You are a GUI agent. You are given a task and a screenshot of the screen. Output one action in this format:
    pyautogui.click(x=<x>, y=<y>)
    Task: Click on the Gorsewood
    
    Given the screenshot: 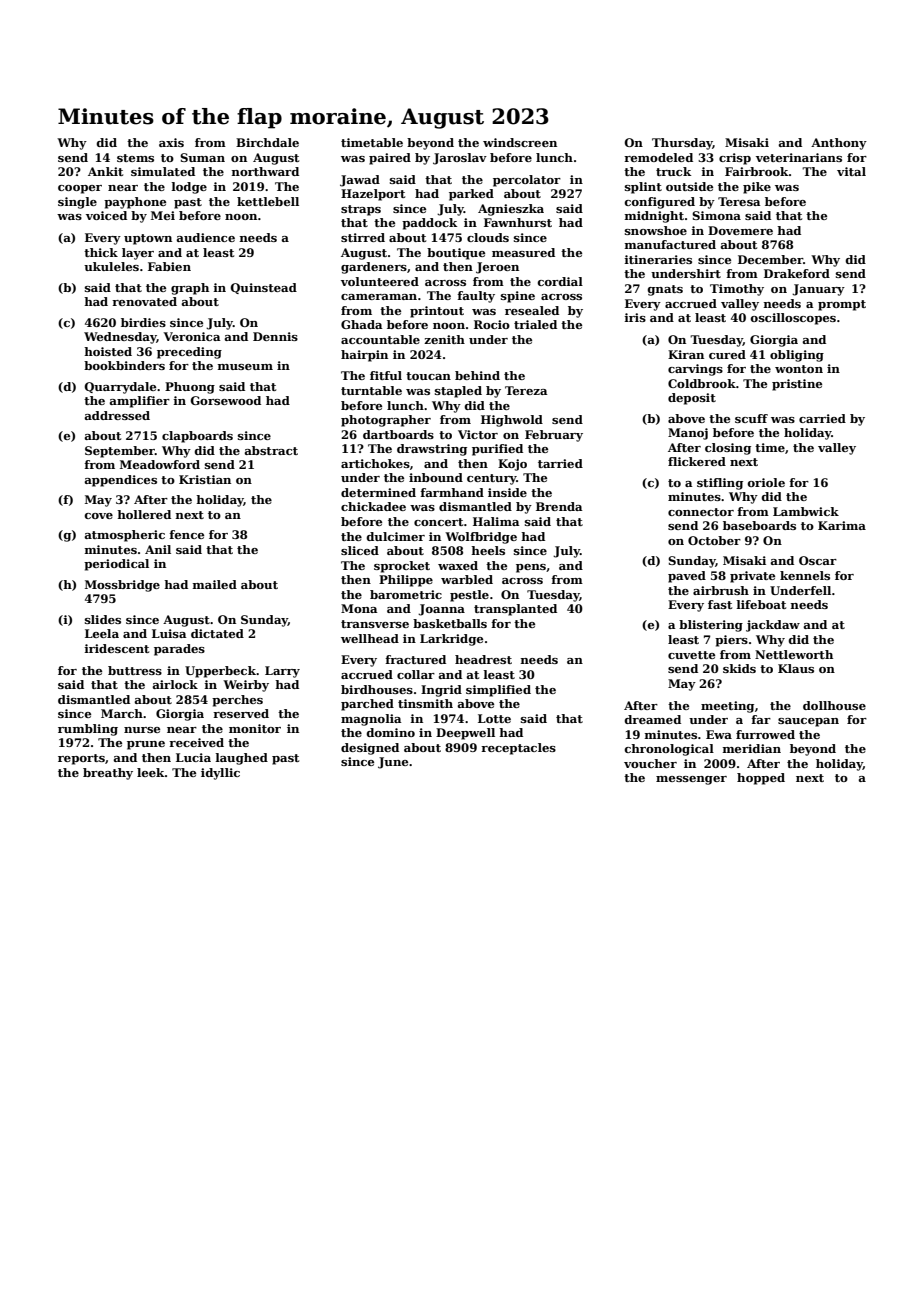 What is the action you would take?
    pyautogui.click(x=225, y=400)
